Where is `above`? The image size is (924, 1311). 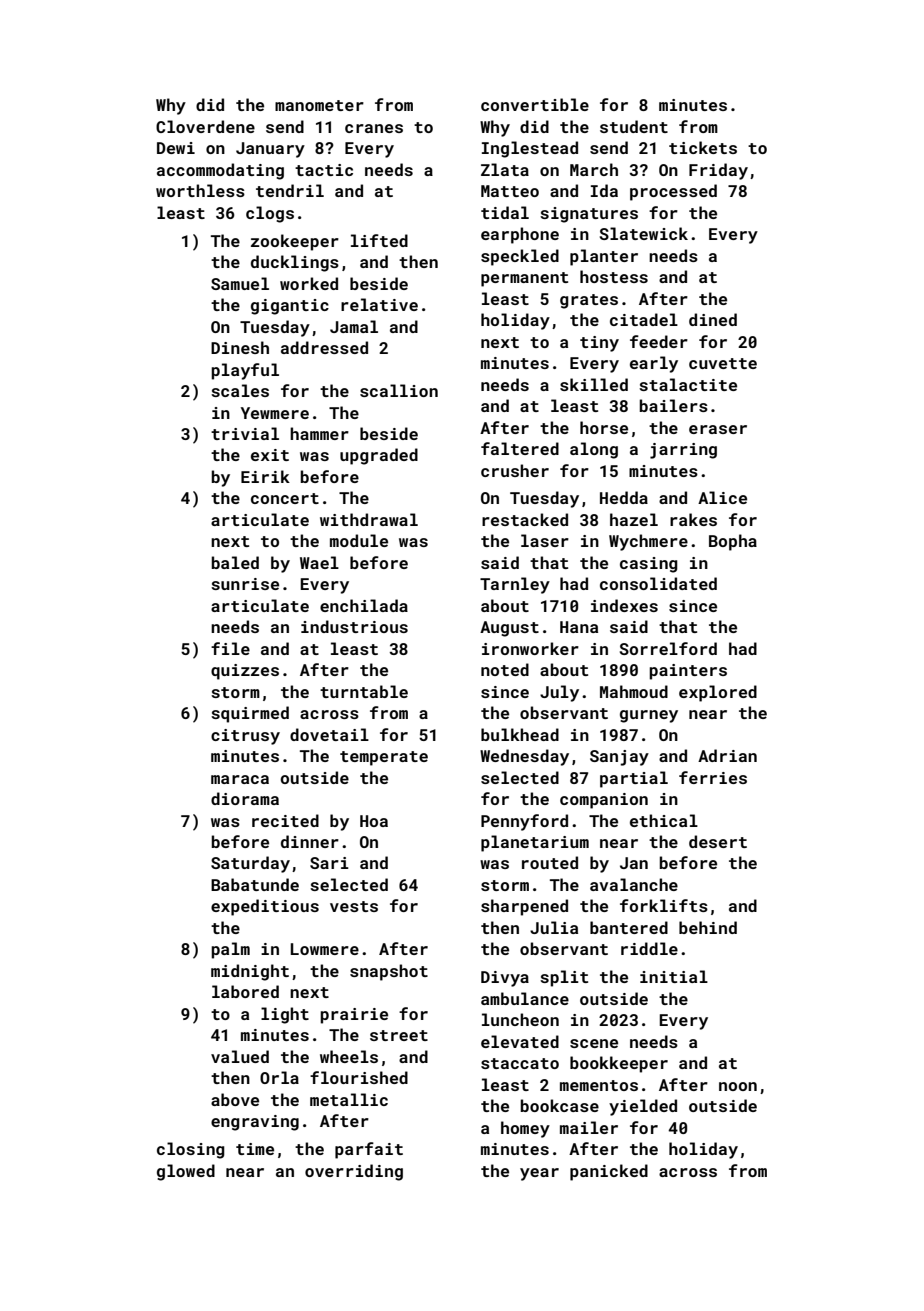
above is located at coordinates (235, 1099).
